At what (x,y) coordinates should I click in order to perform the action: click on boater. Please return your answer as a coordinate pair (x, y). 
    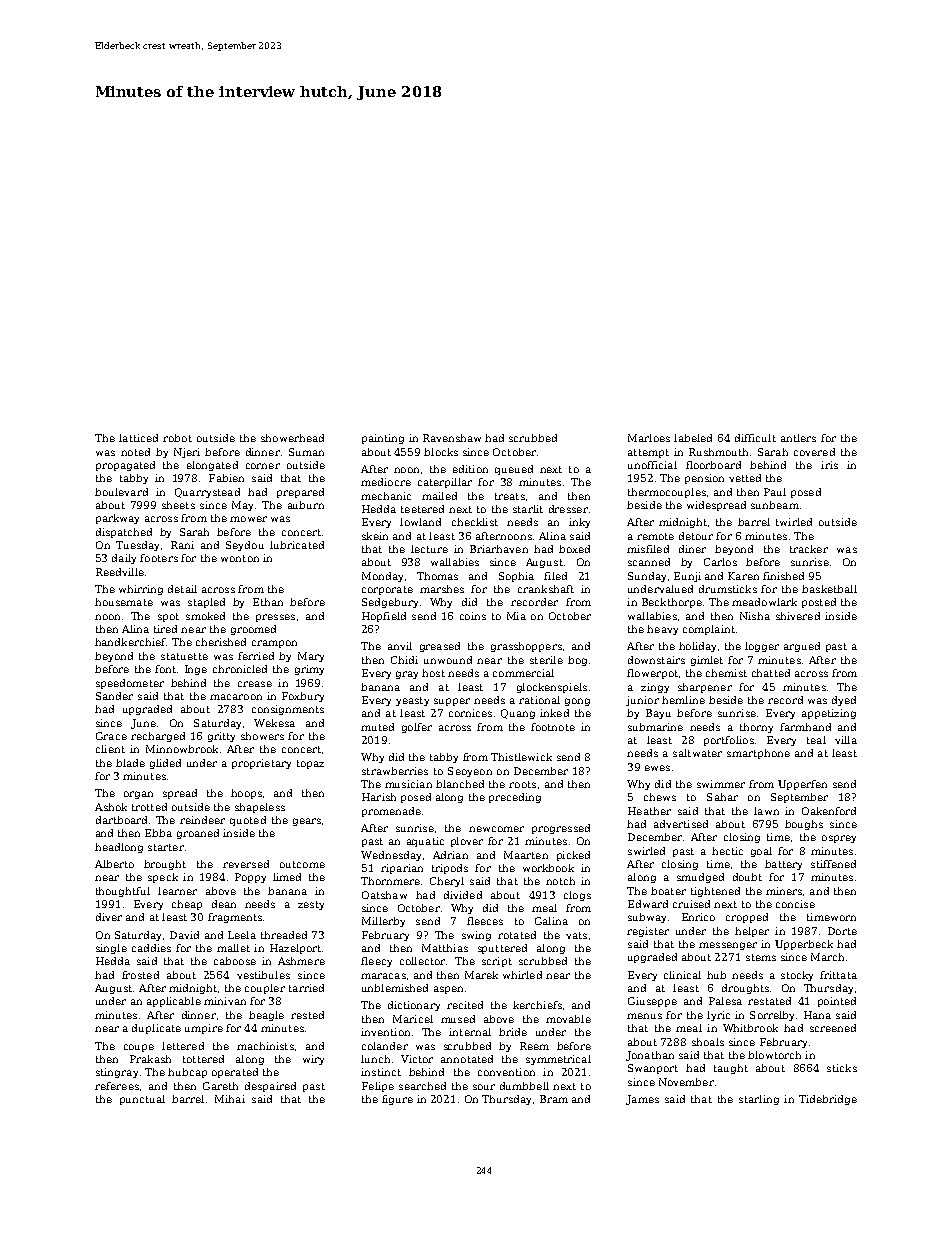
    Looking at the image, I should click on (668, 891).
